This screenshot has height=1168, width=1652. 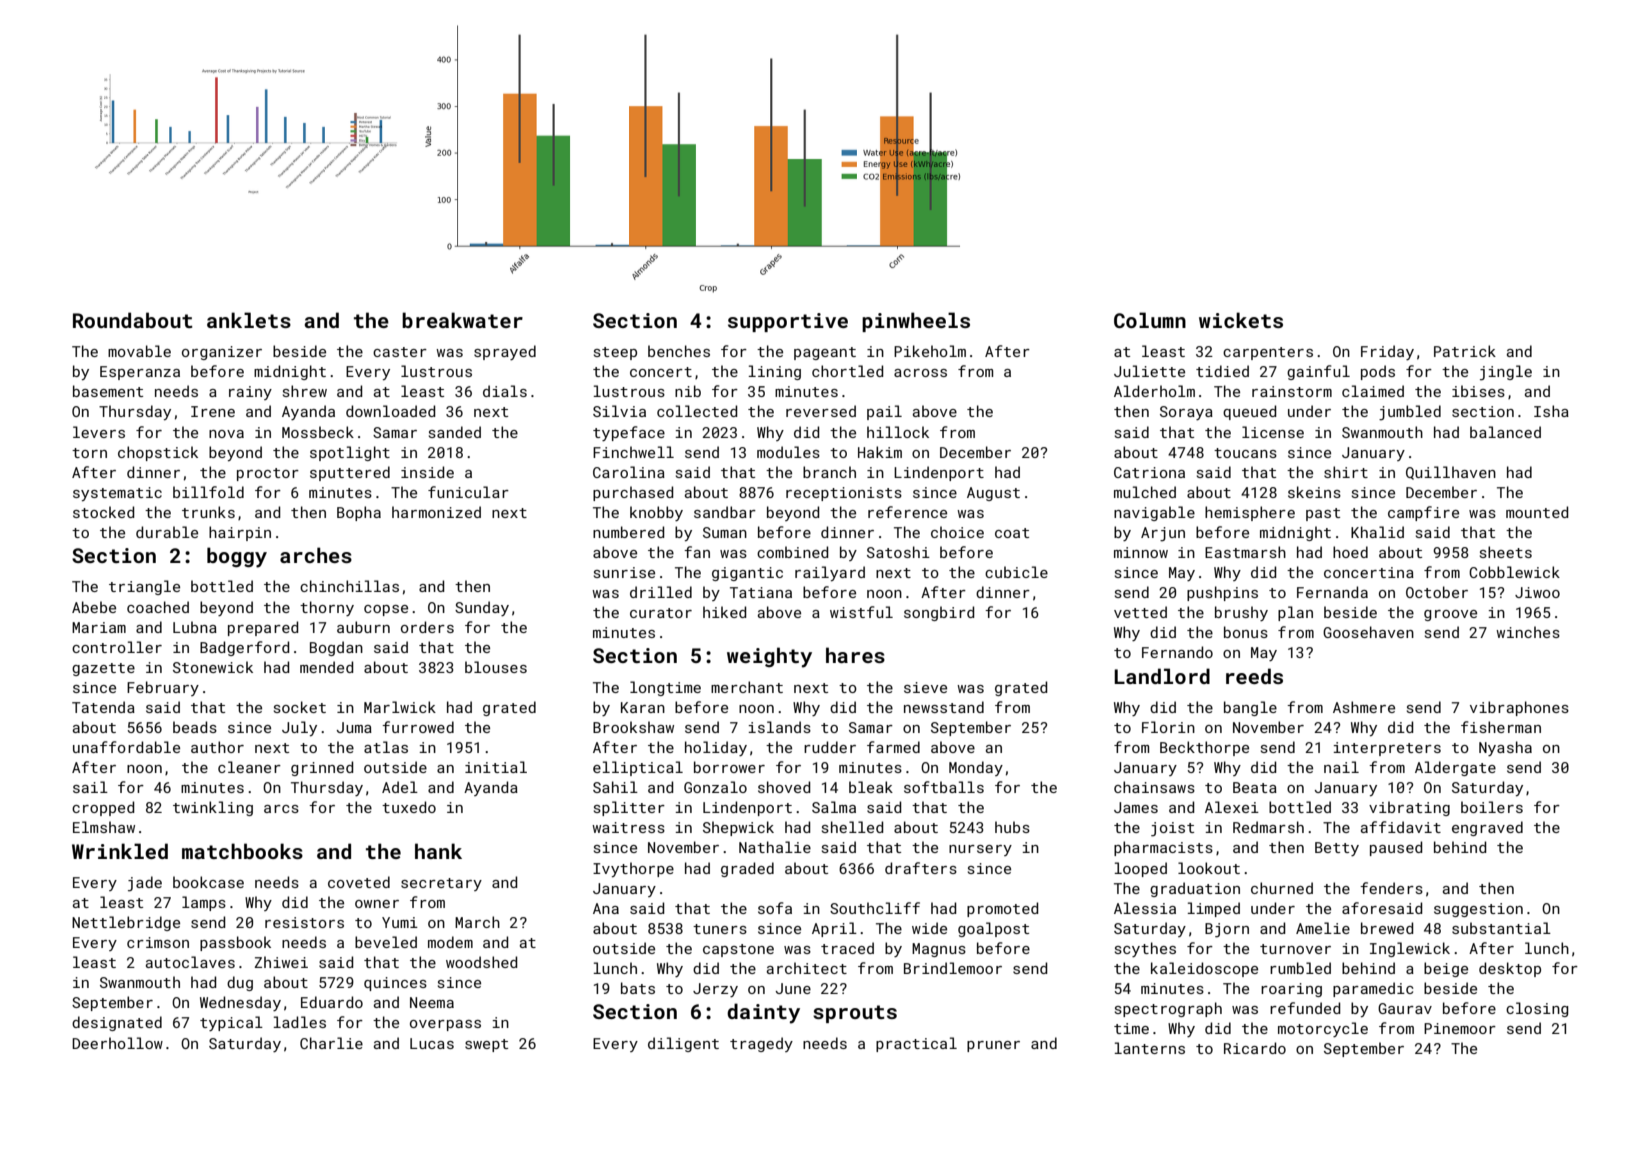 What do you see at coordinates (1337, 849) in the screenshot?
I see `Betty` at bounding box center [1337, 849].
